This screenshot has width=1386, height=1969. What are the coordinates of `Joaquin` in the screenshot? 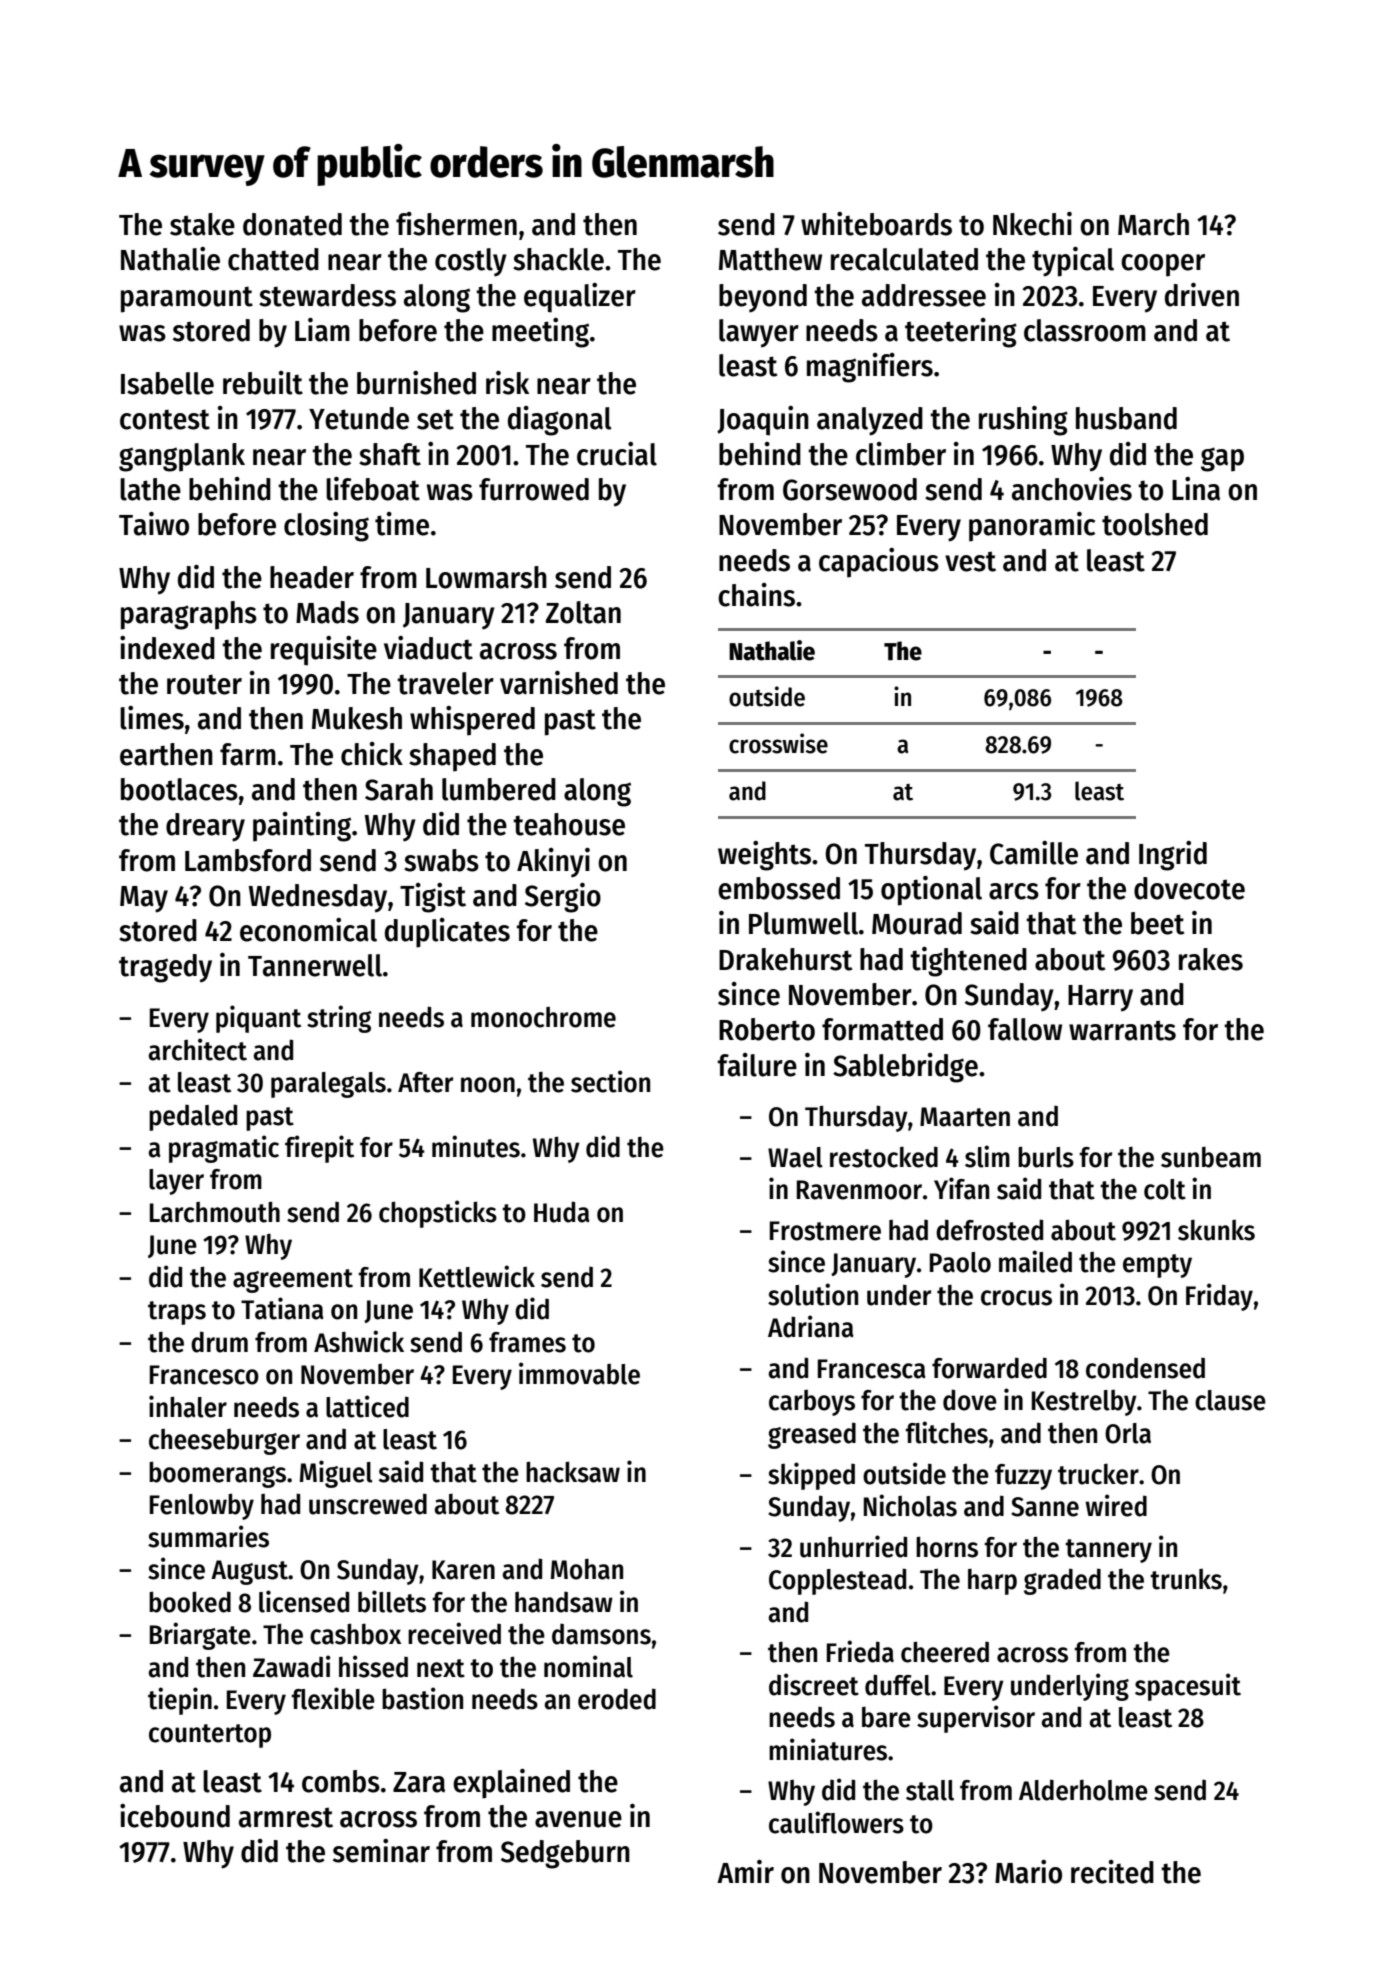 It's located at (763, 421).
